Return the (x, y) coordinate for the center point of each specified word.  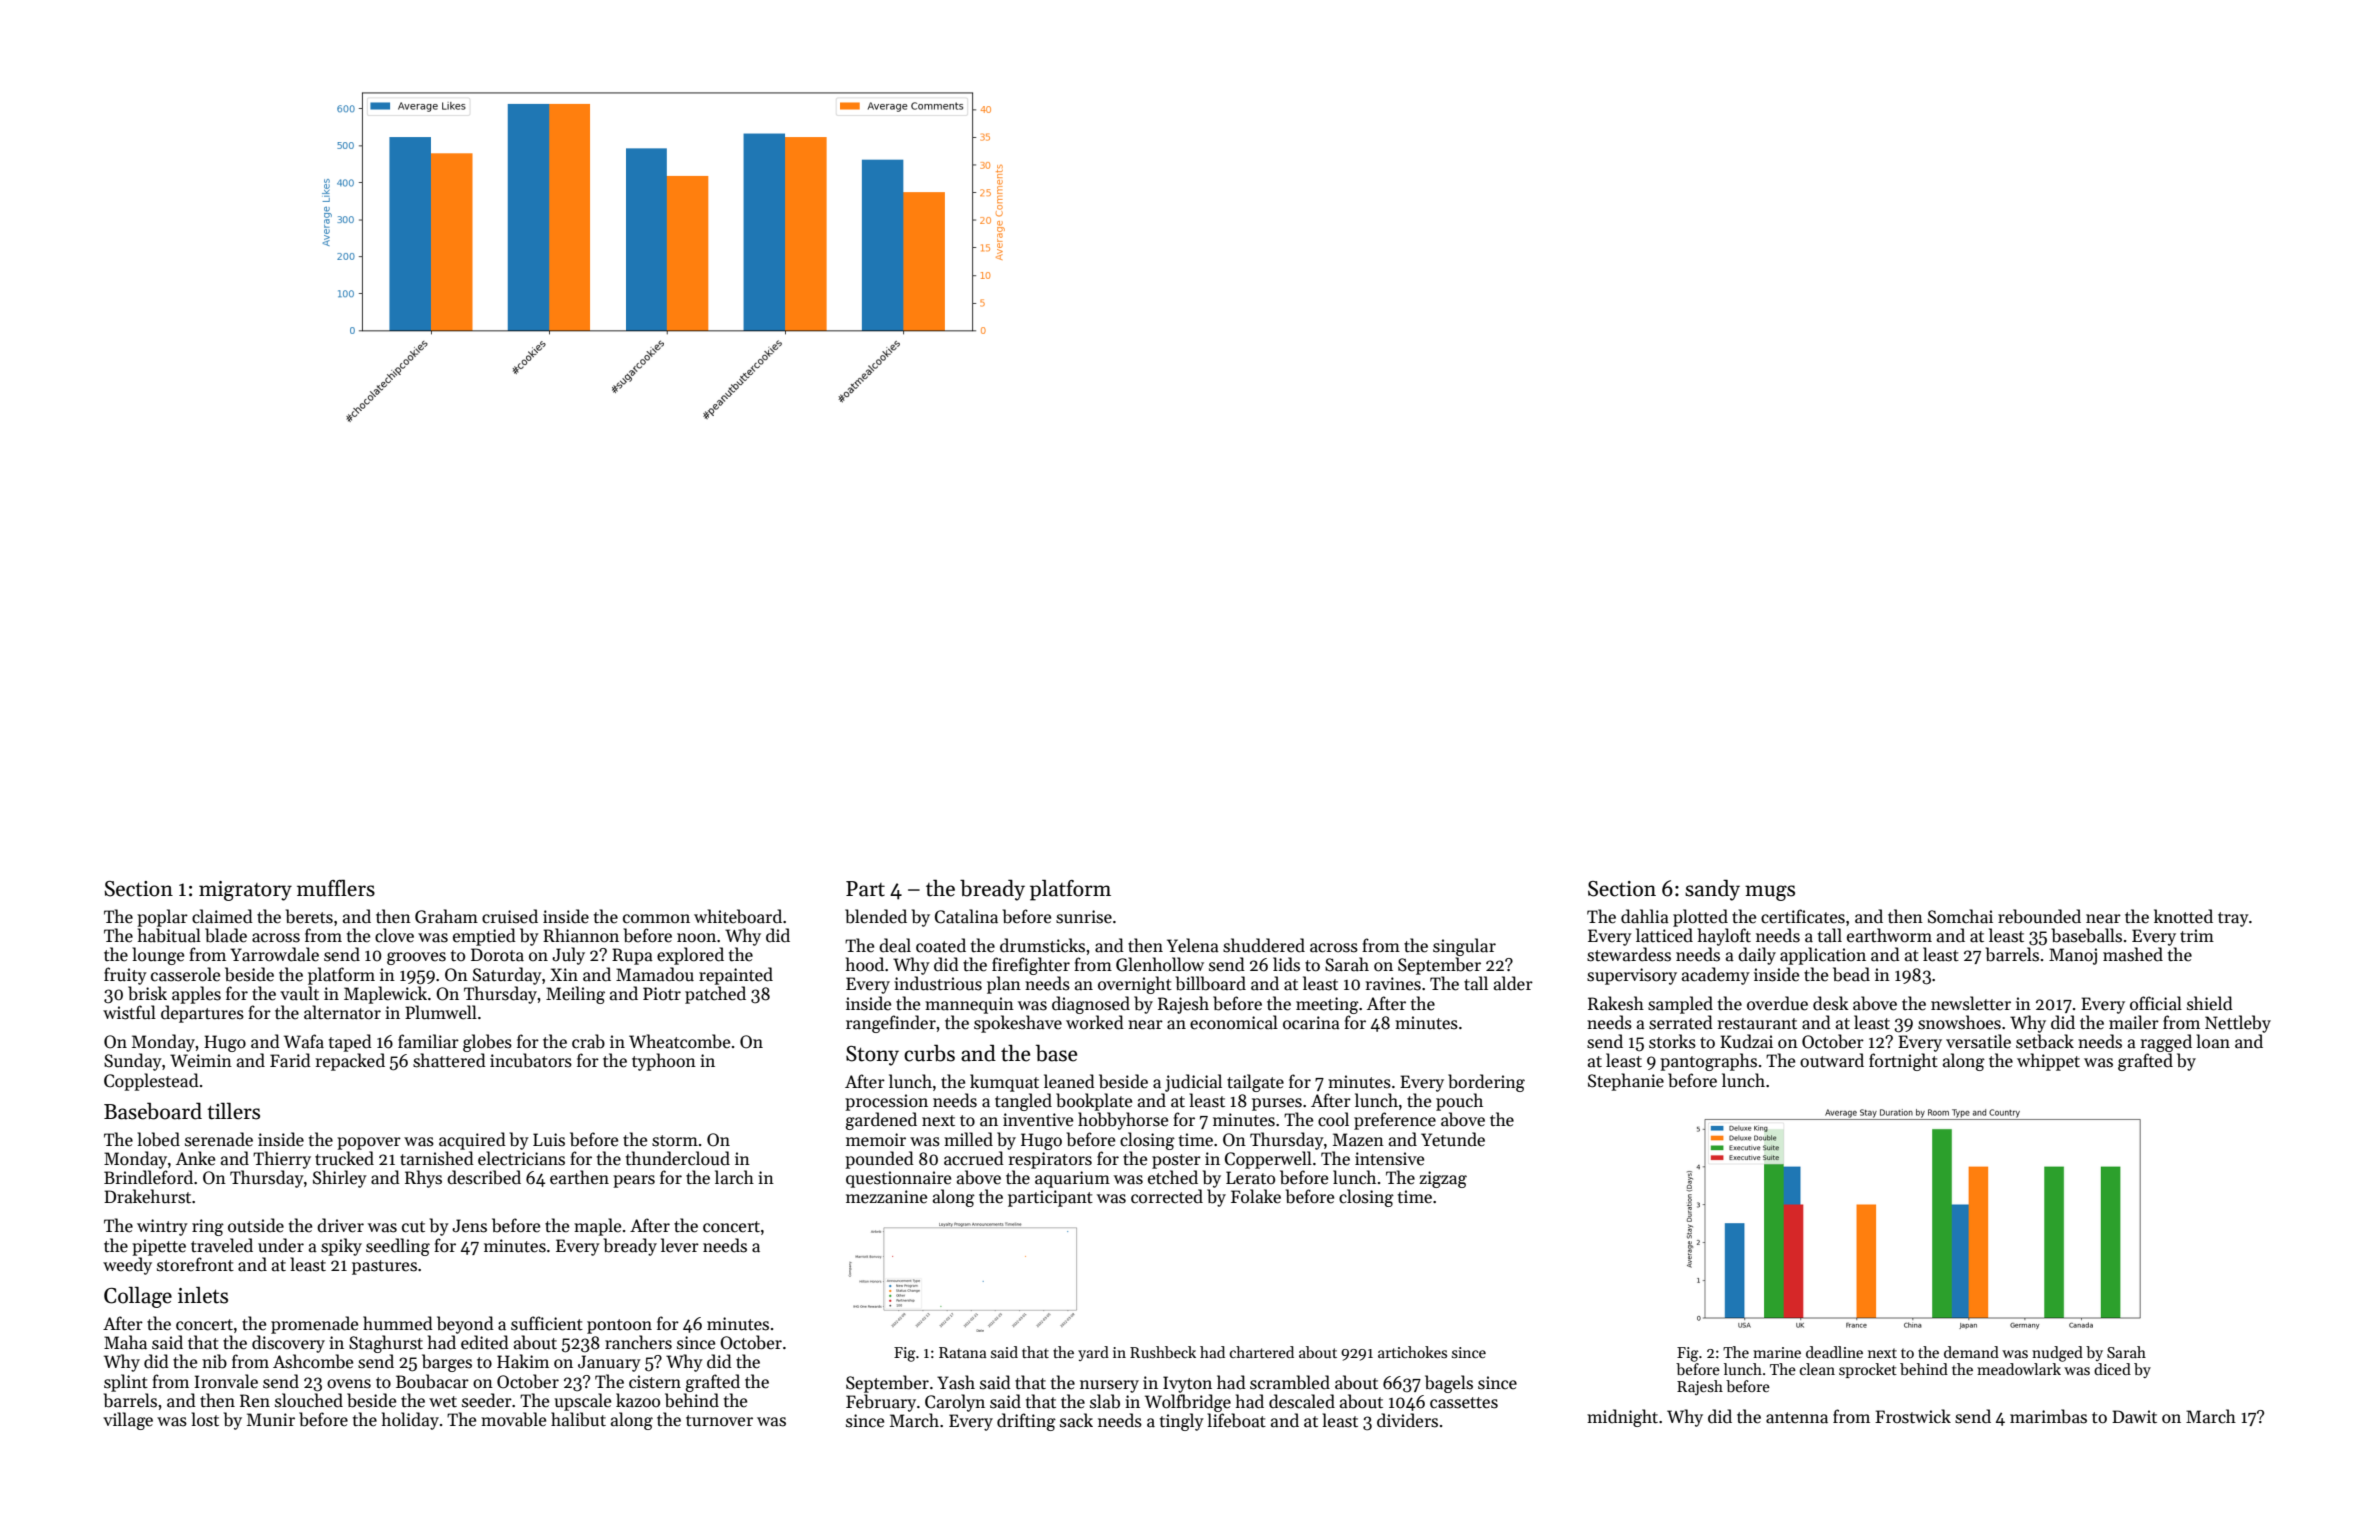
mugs (1770, 893)
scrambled (1290, 1382)
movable (513, 1419)
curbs (929, 1053)
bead (1851, 974)
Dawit (2134, 1417)
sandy (1712, 890)
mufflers (336, 888)
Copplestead (151, 1082)
